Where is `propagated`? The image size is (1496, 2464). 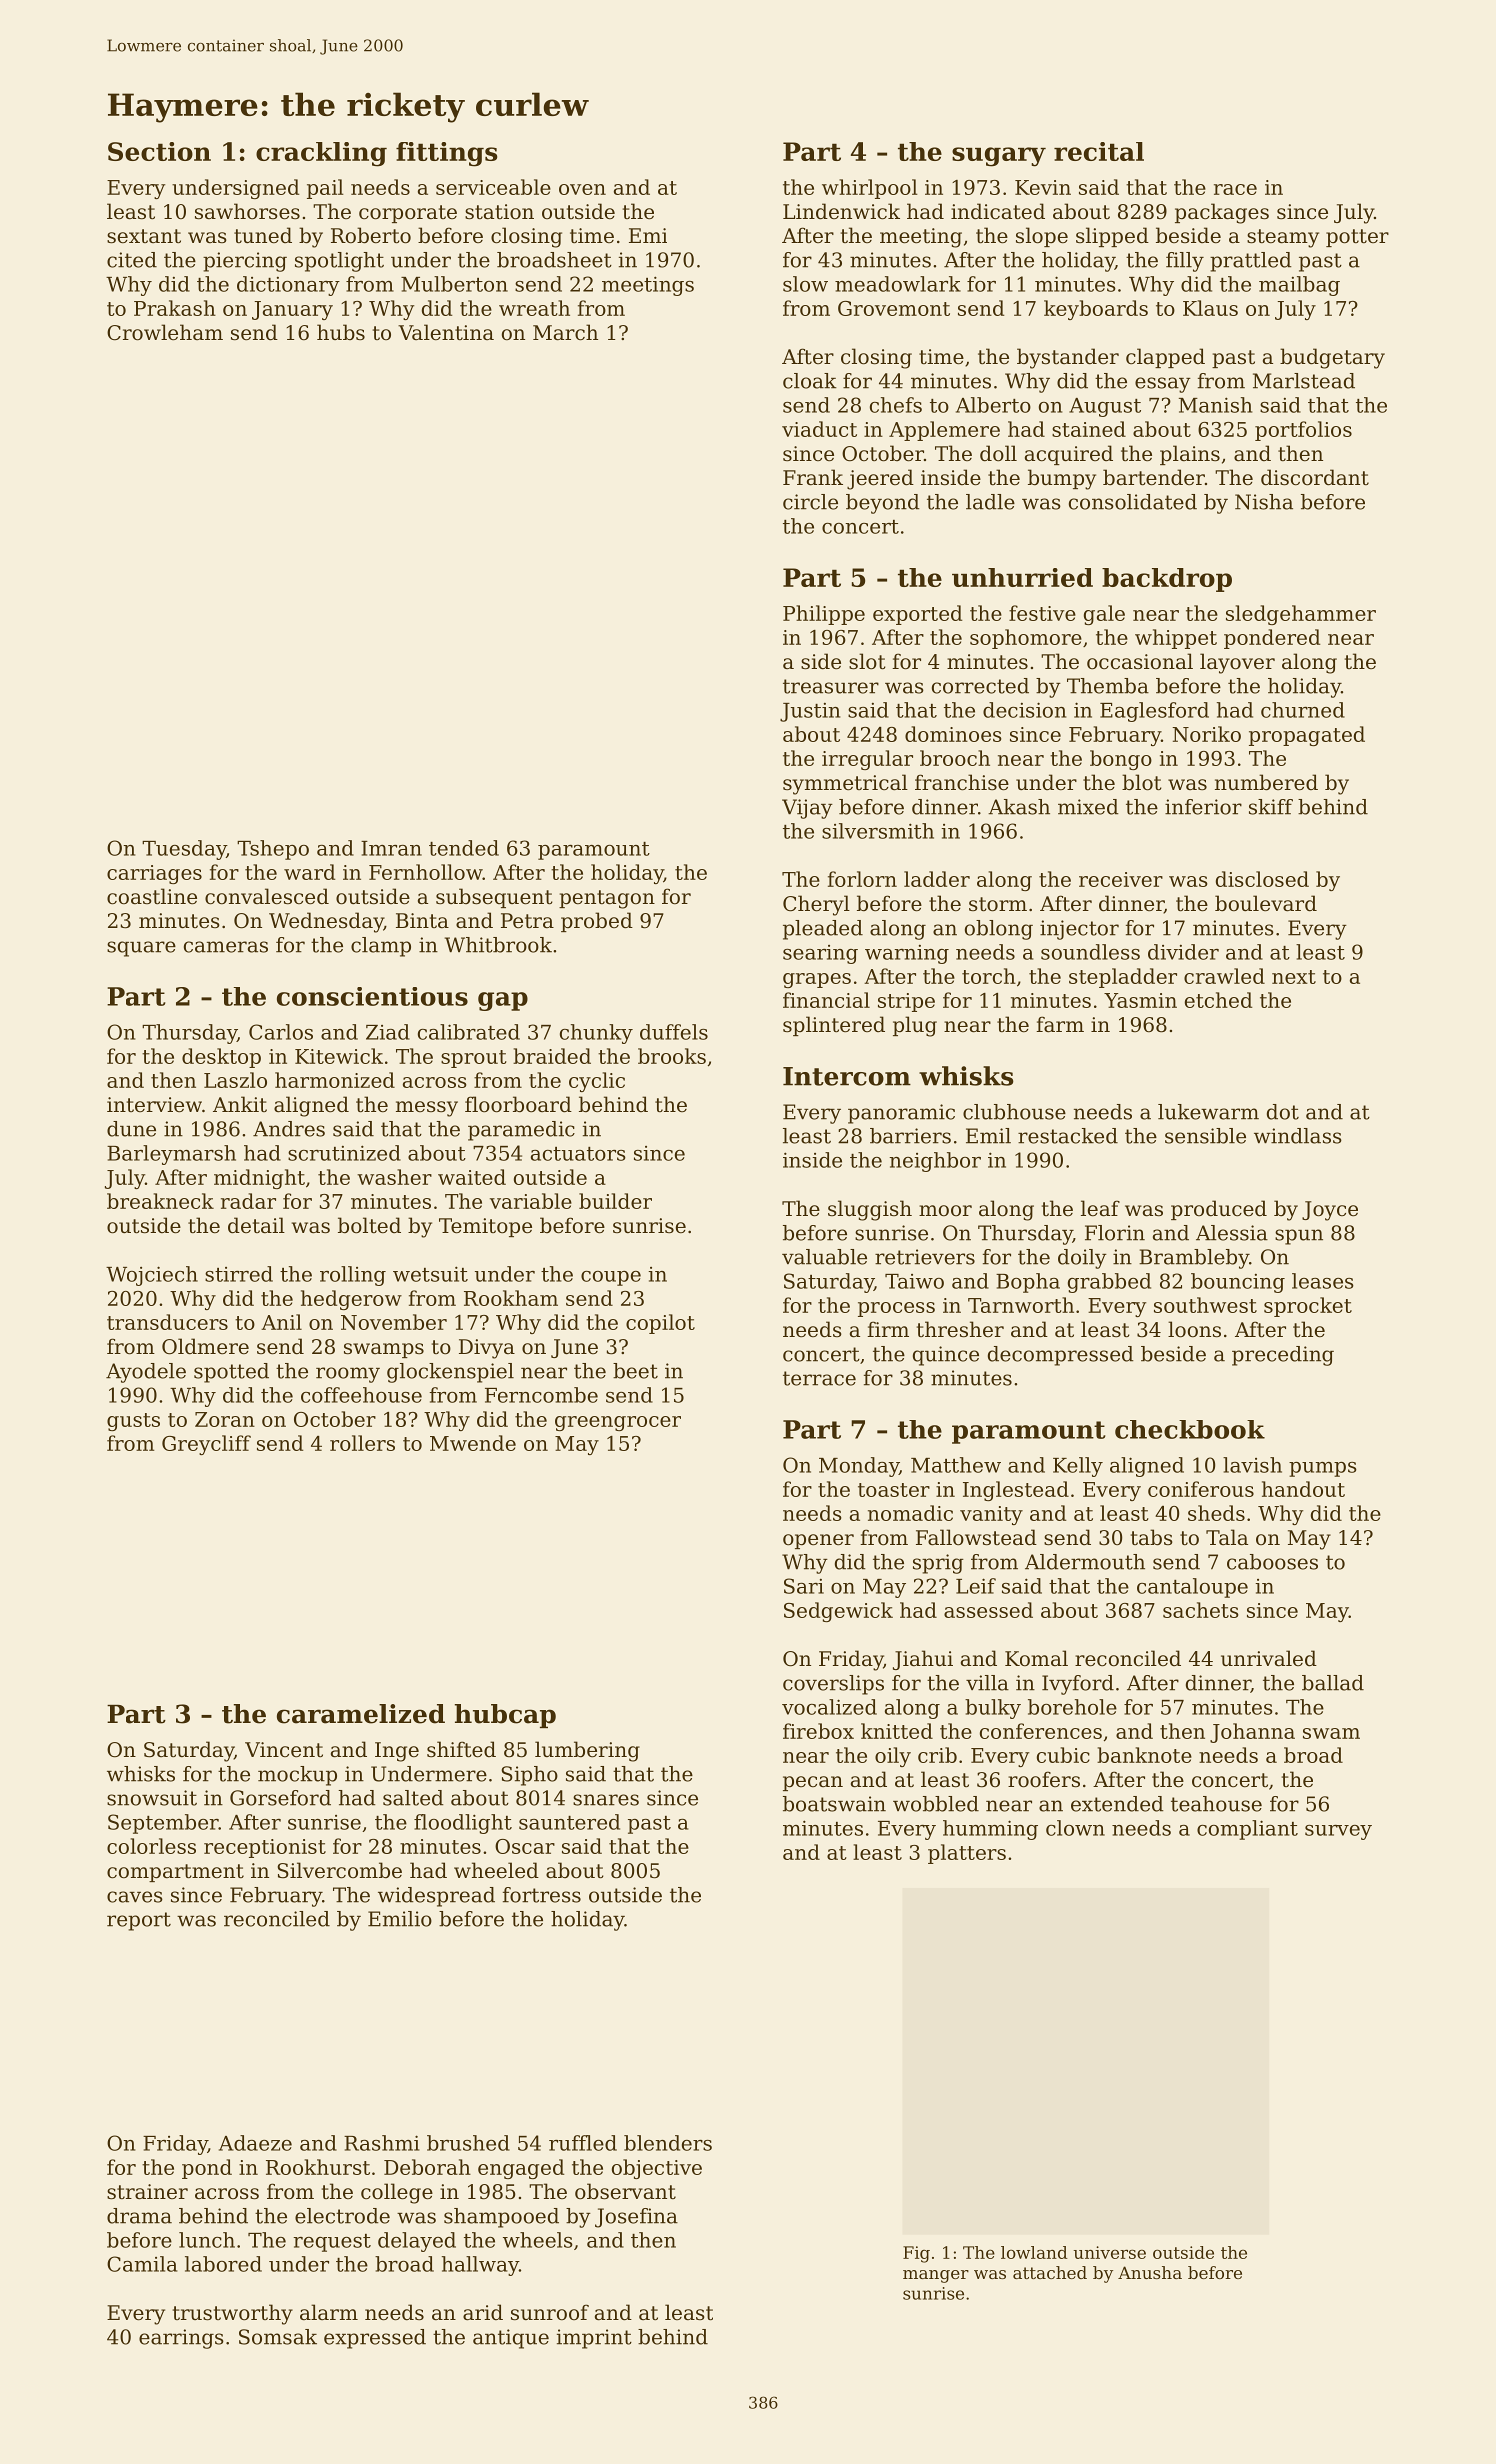
propagated is located at coordinates (1307, 736).
